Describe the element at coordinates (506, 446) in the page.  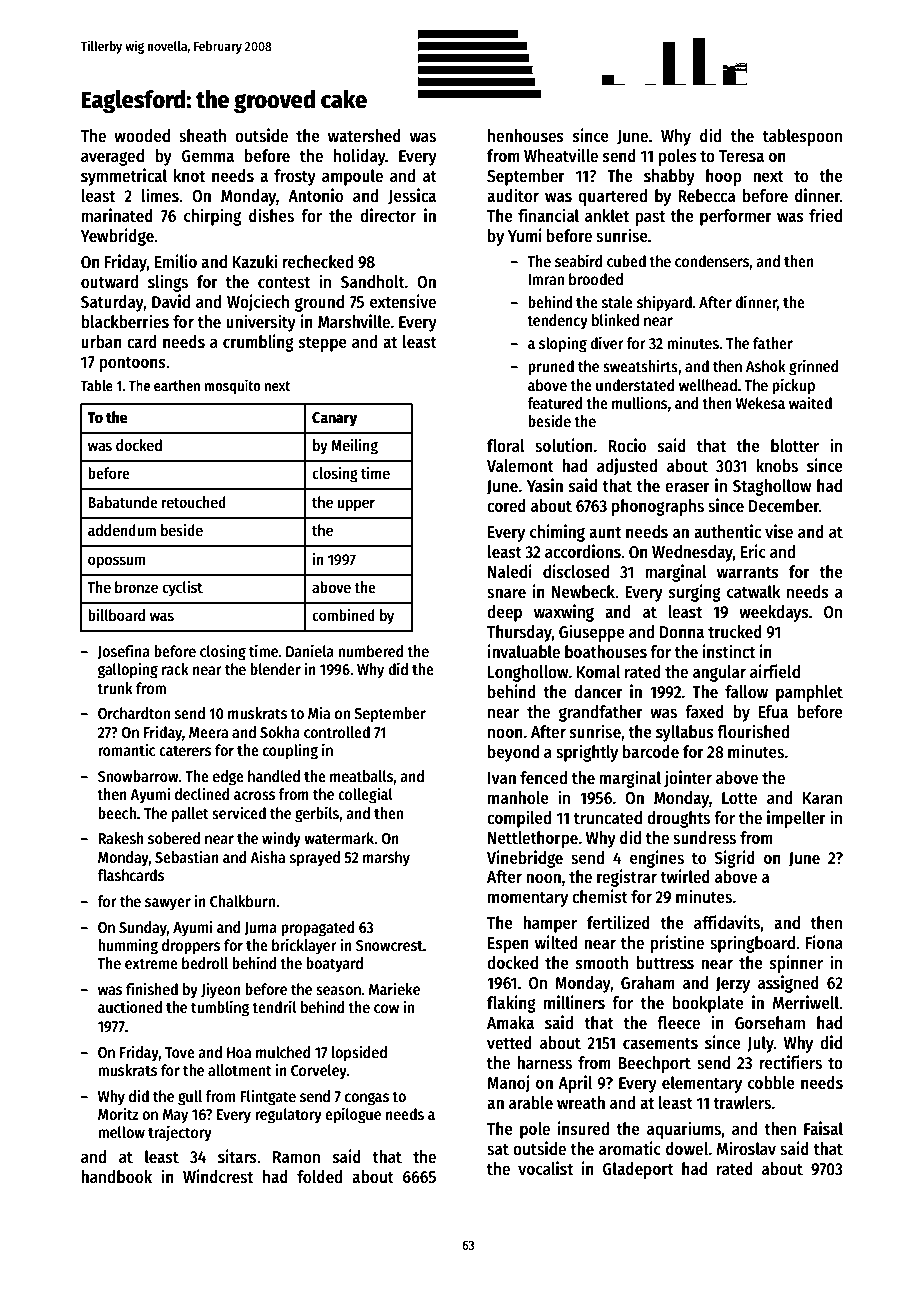
I see `floral` at that location.
